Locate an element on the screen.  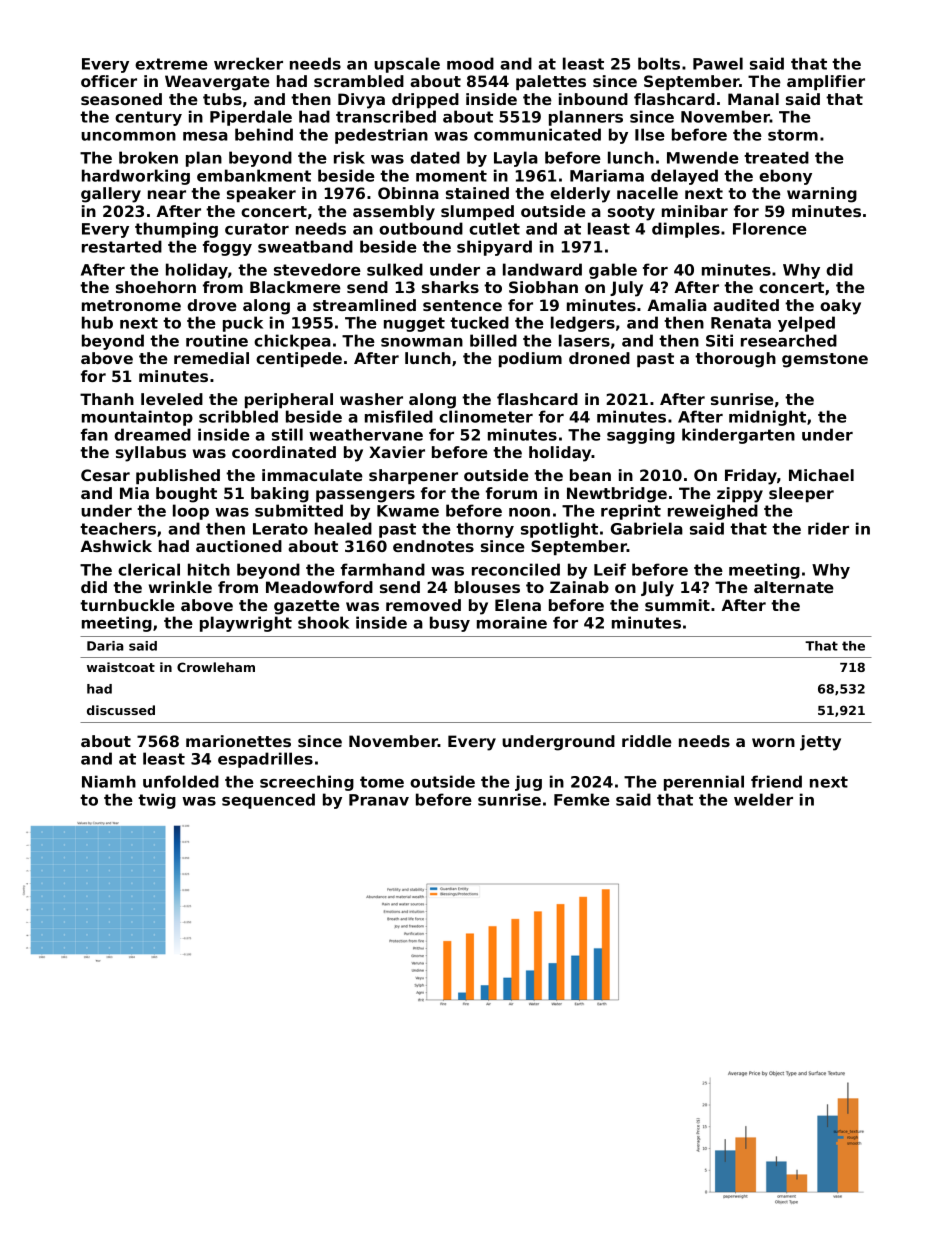
Obinna is located at coordinates (408, 193).
